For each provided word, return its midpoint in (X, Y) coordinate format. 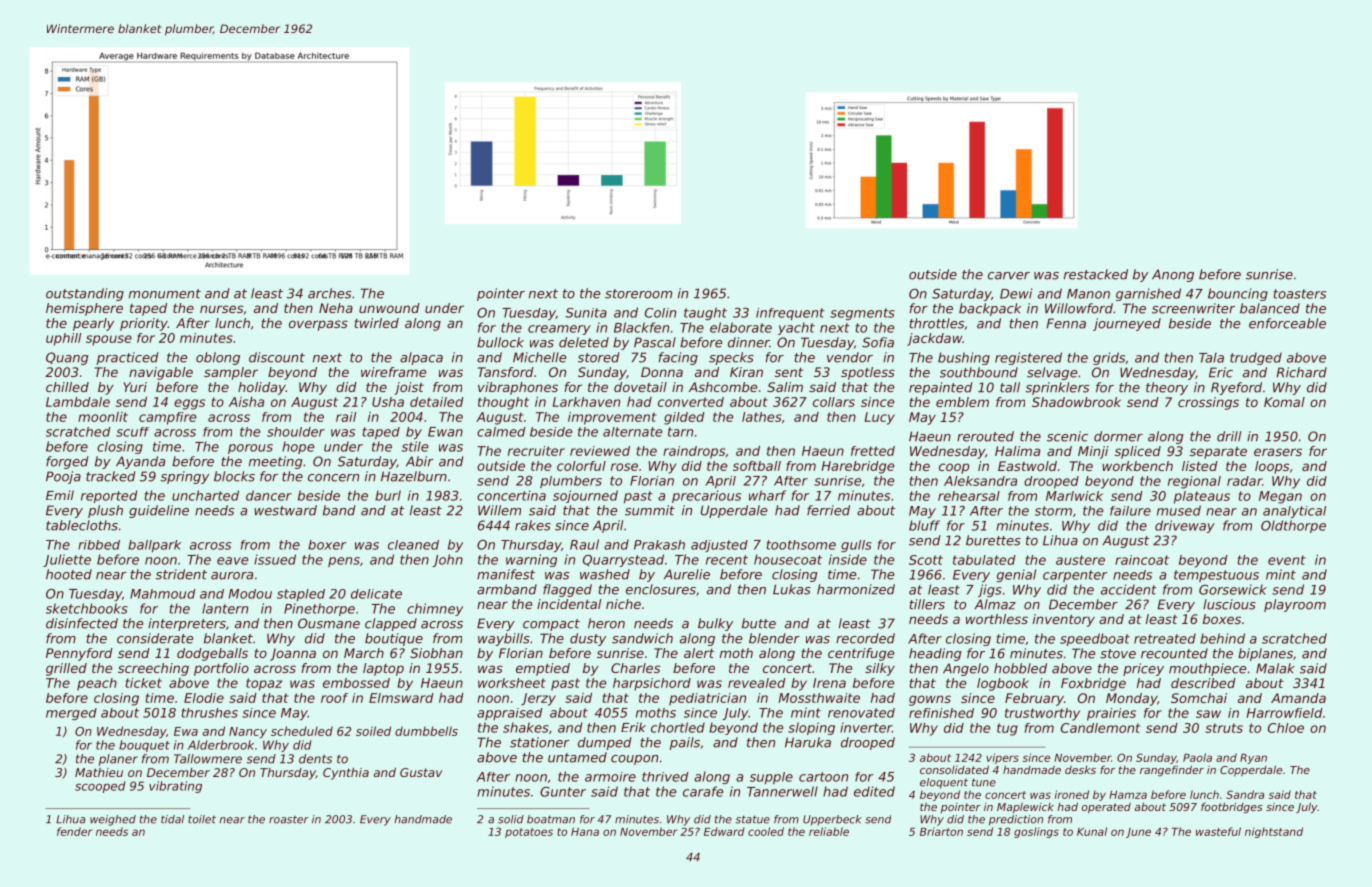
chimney (435, 609)
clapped (391, 624)
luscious (1229, 604)
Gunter (563, 792)
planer (118, 760)
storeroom (638, 294)
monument (165, 294)
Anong (1173, 275)
